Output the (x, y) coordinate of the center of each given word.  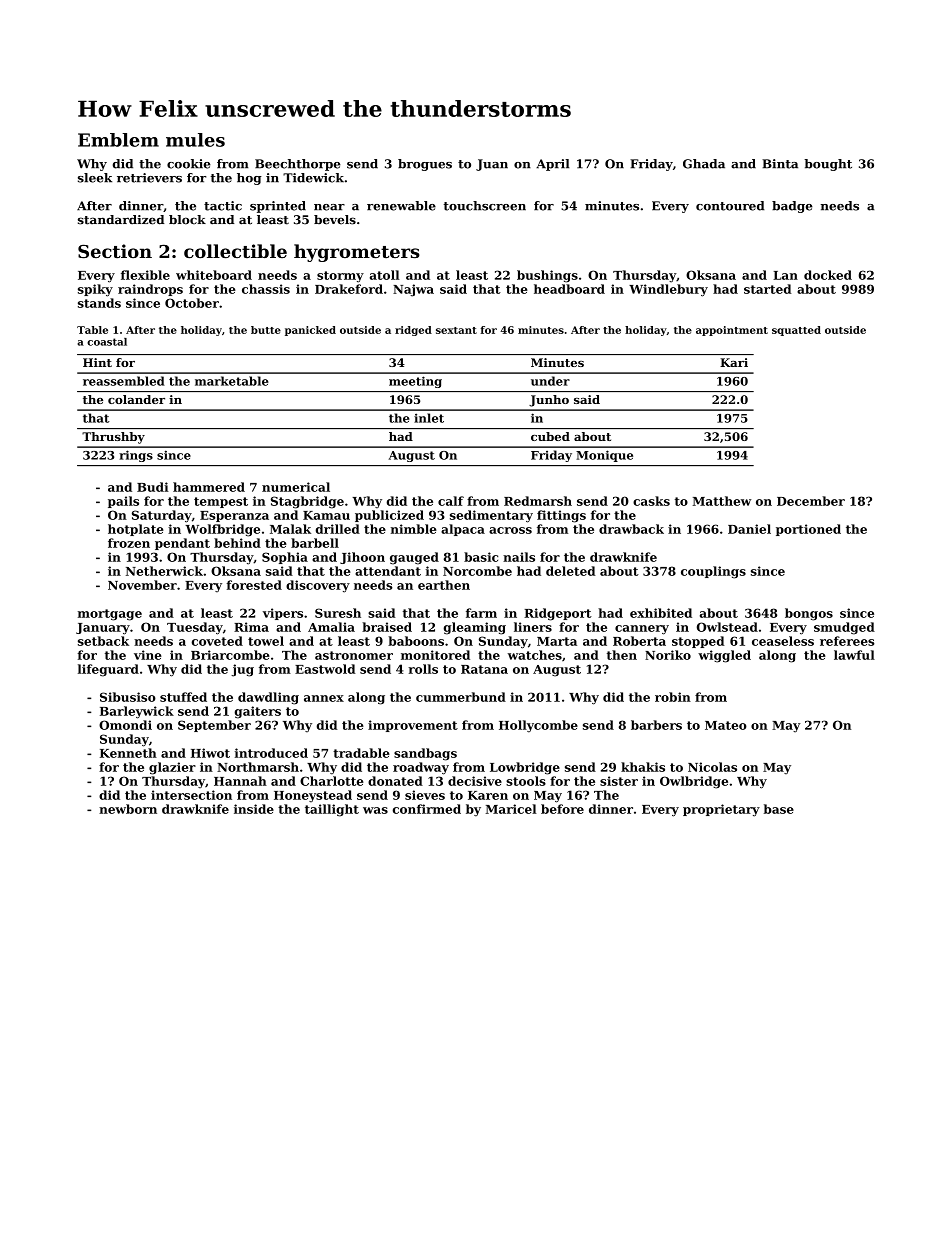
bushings (547, 276)
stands (99, 303)
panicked (310, 331)
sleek (95, 178)
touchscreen (485, 206)
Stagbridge (307, 502)
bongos (809, 614)
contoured (730, 206)
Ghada (704, 164)
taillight (332, 810)
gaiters (258, 712)
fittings (561, 516)
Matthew (722, 501)
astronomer (354, 655)
